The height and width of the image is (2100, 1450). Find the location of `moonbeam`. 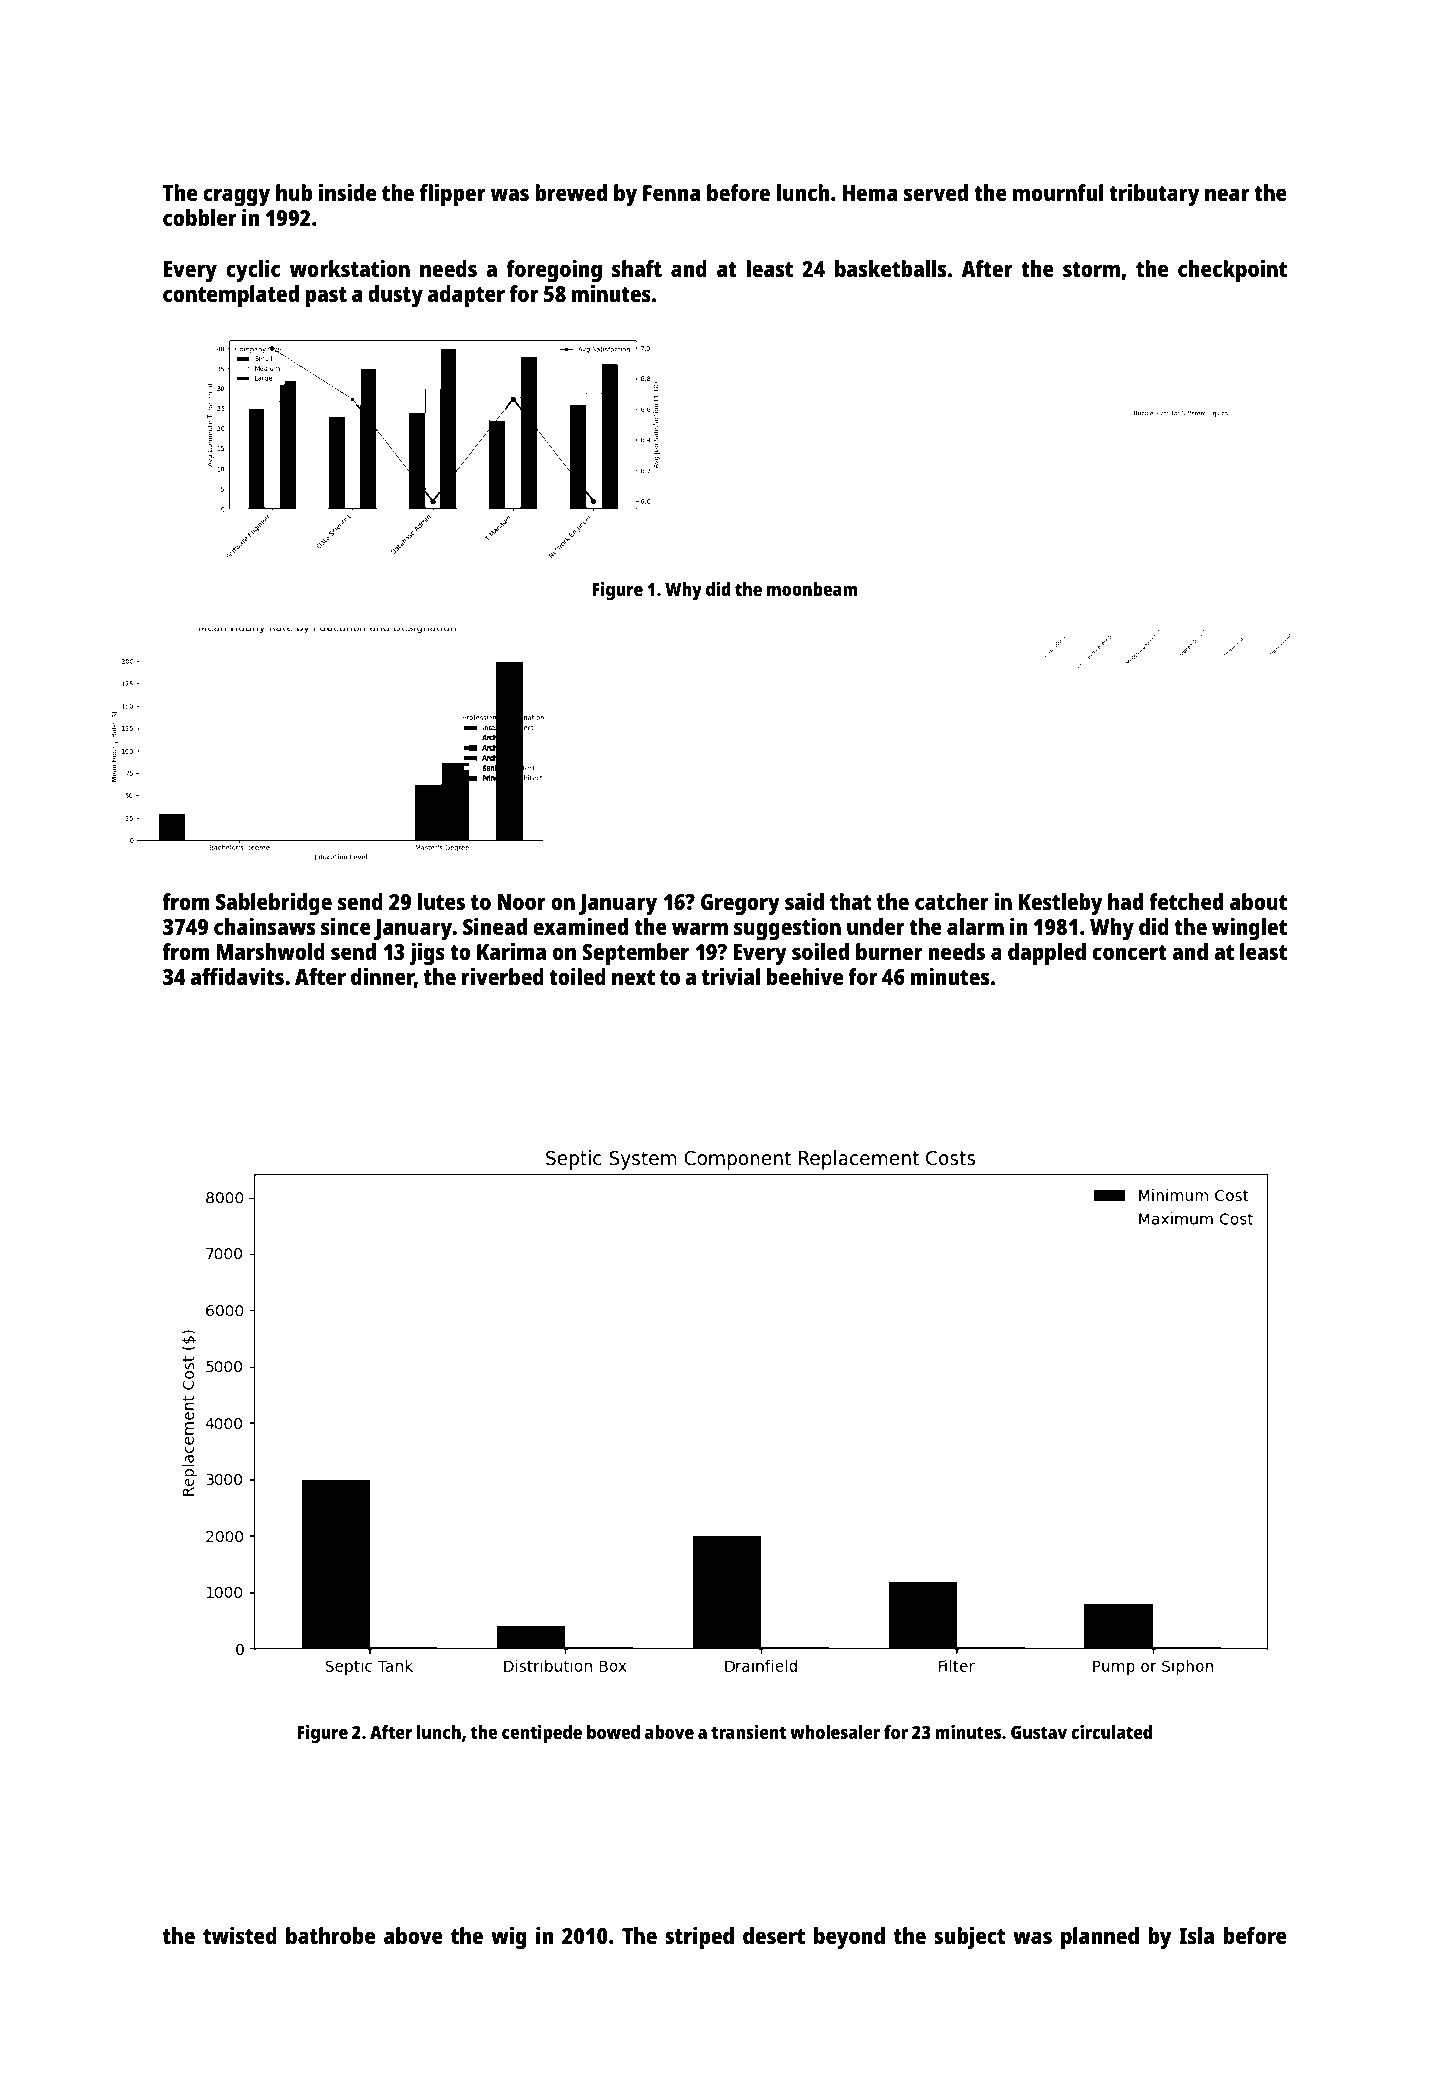

moonbeam is located at coordinates (812, 589).
